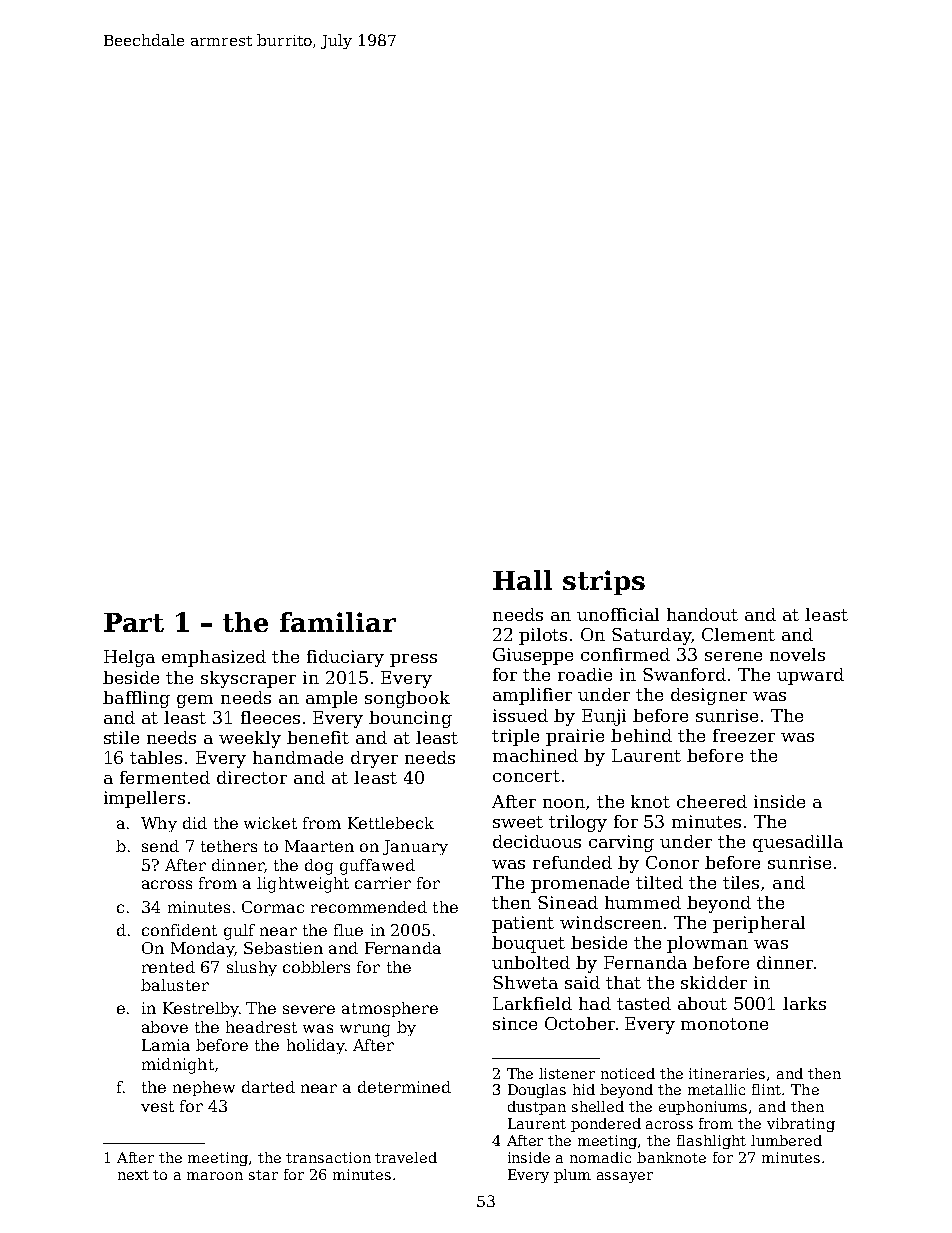  I want to click on quesadilla, so click(798, 843).
